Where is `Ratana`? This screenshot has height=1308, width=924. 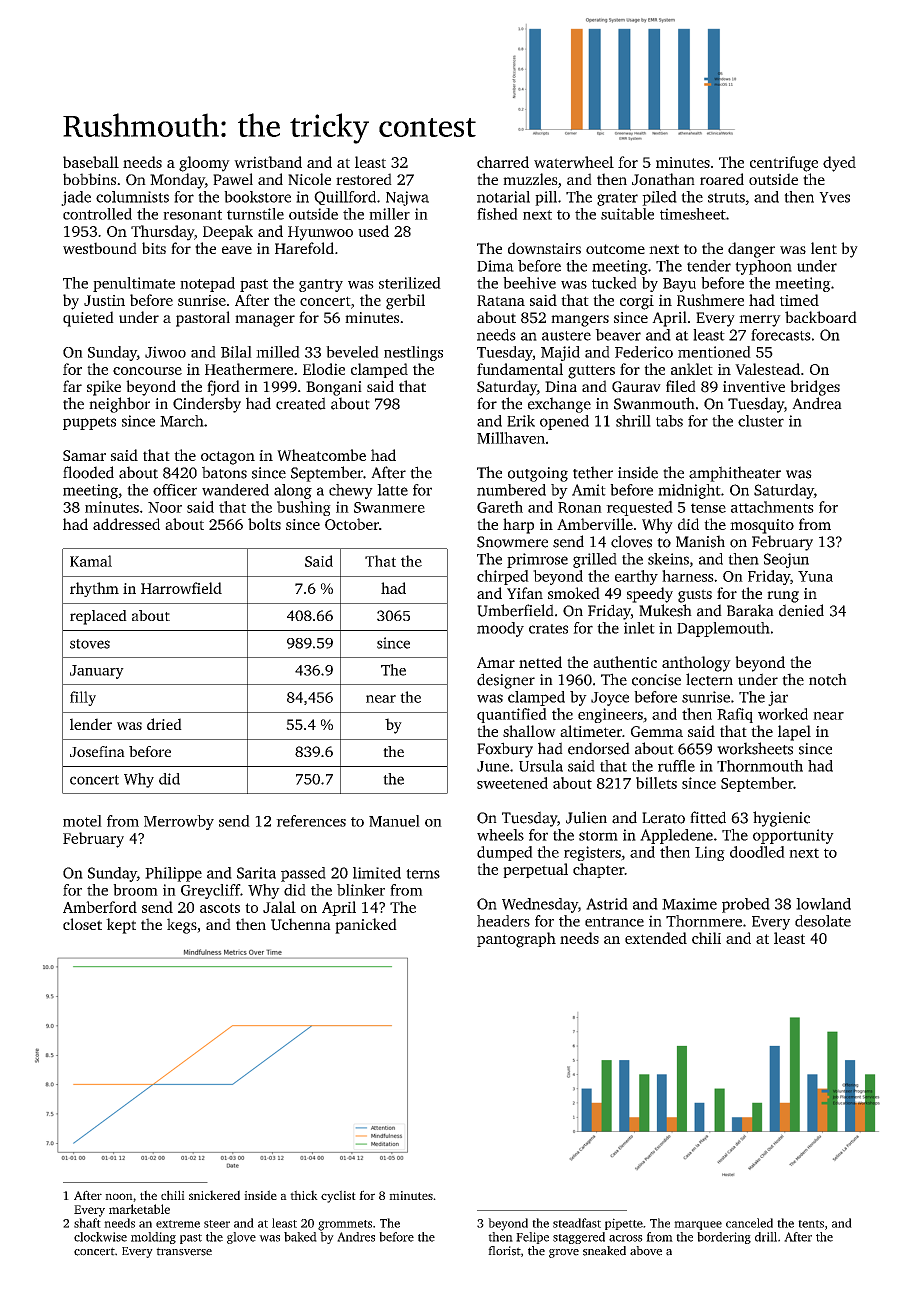
Ratana is located at coordinates (501, 300).
